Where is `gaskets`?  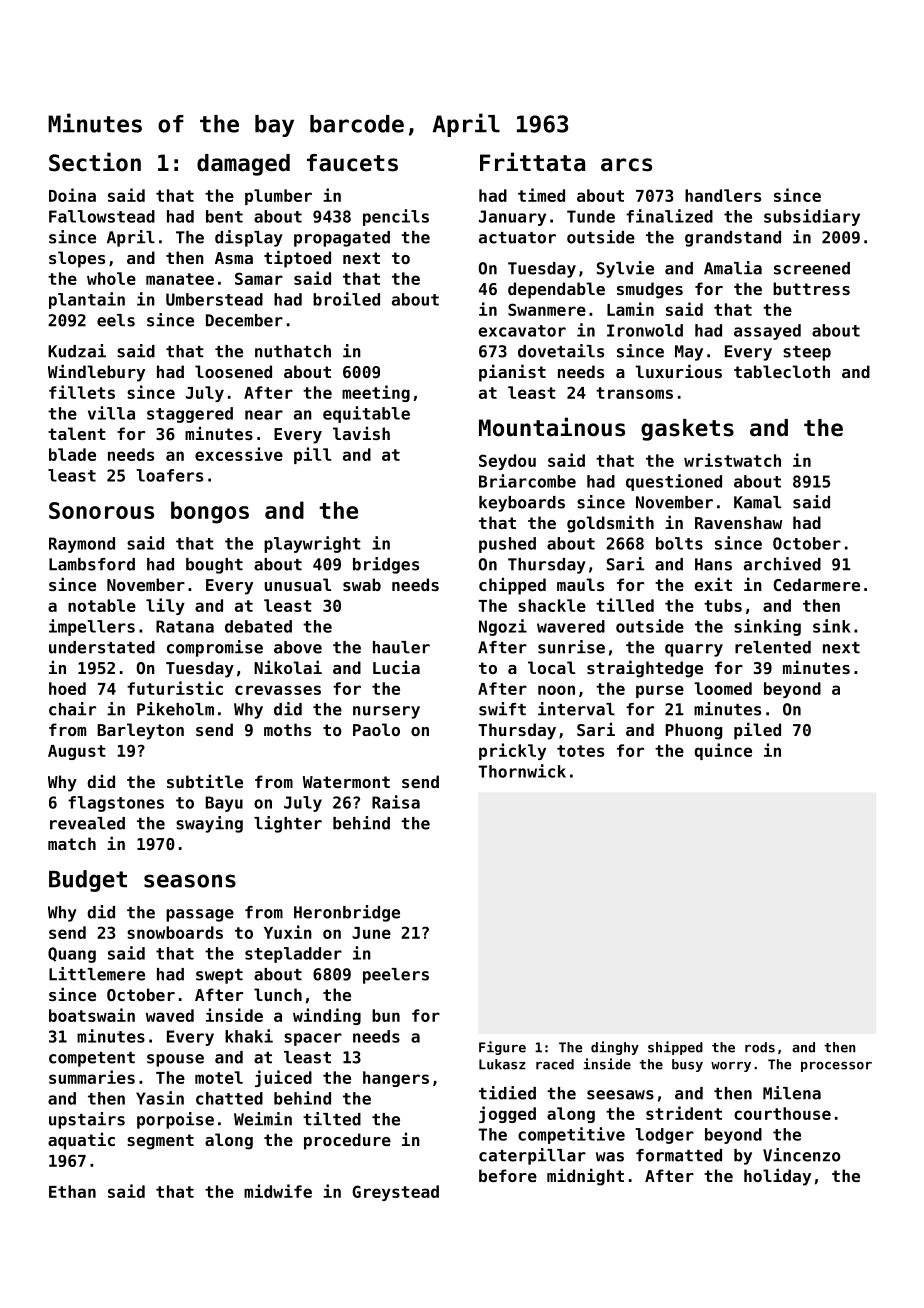 gaskets is located at coordinates (687, 430).
